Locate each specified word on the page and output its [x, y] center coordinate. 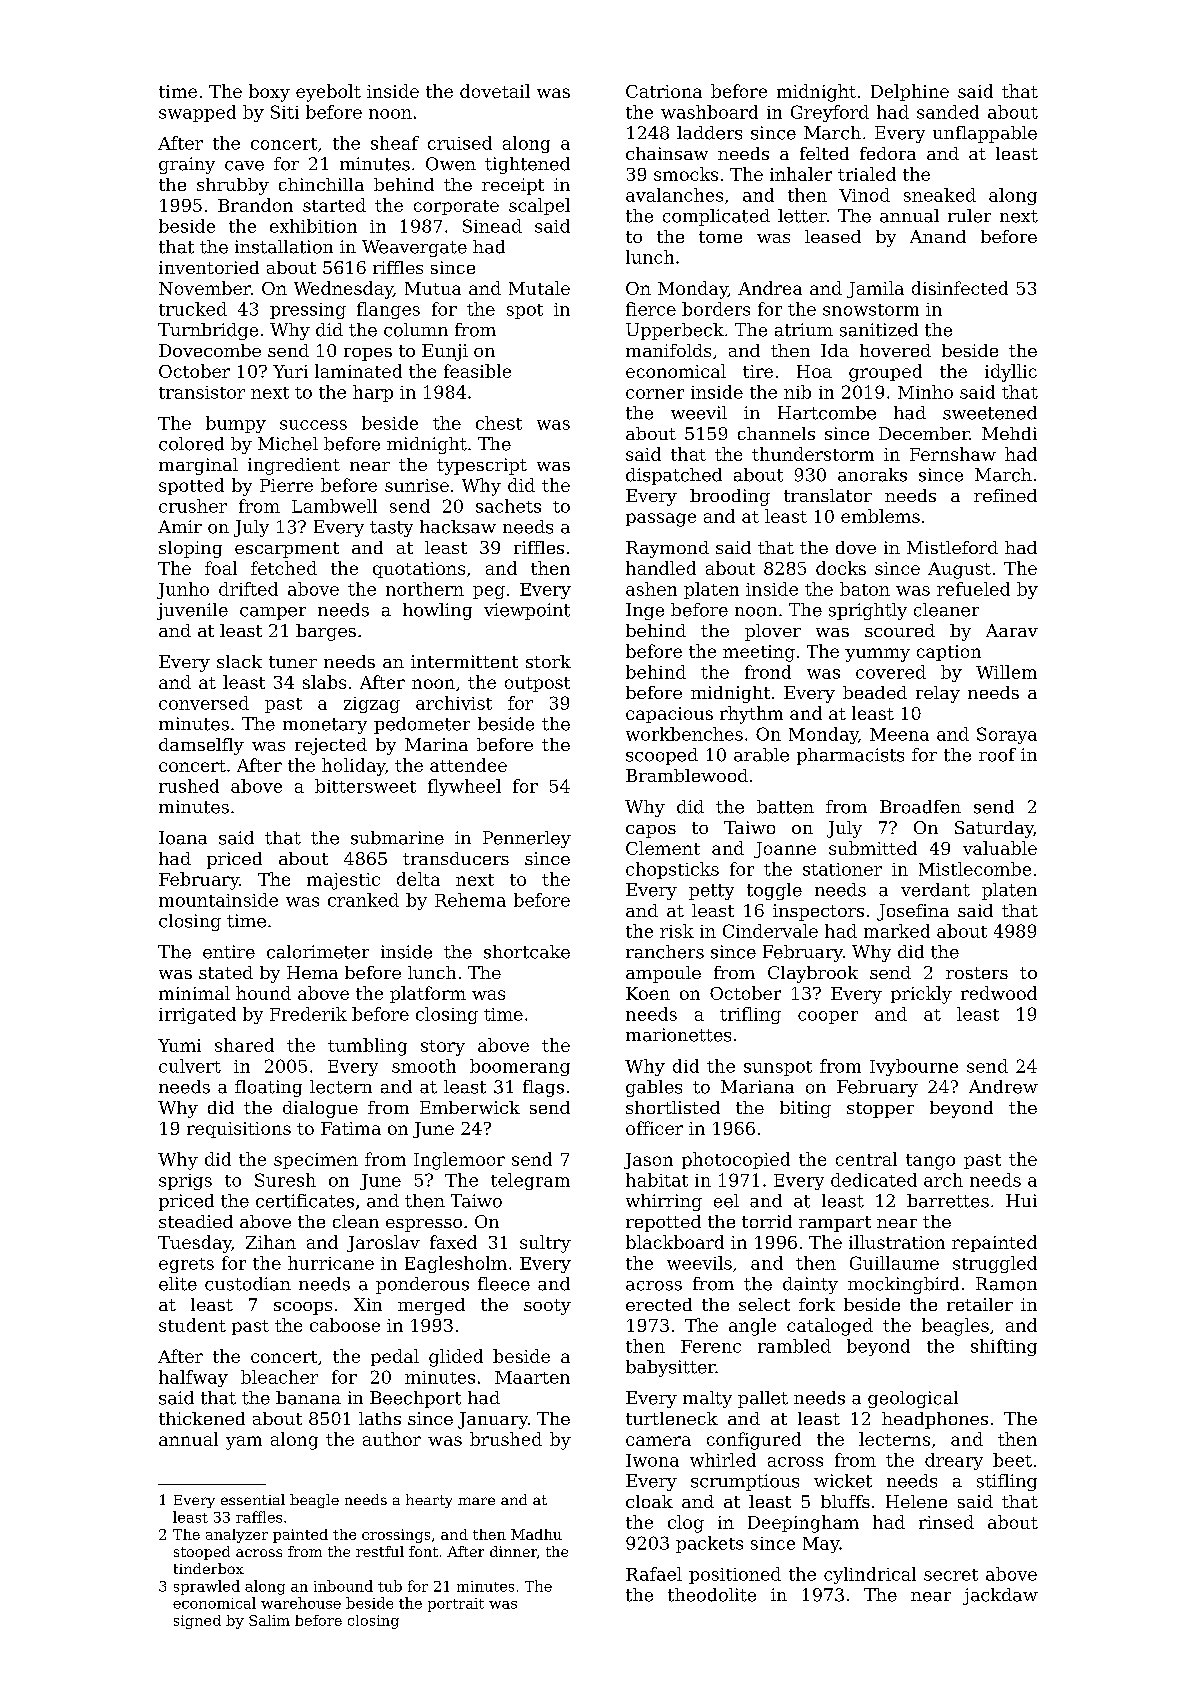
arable [761, 755]
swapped [197, 113]
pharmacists [850, 756]
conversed [204, 703]
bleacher [279, 1377]
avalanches [674, 195]
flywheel [464, 787]
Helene [916, 1501]
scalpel [539, 206]
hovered [895, 350]
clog [686, 1524]
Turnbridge [208, 331]
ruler [969, 216]
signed [197, 1622]
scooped [662, 756]
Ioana [183, 838]
